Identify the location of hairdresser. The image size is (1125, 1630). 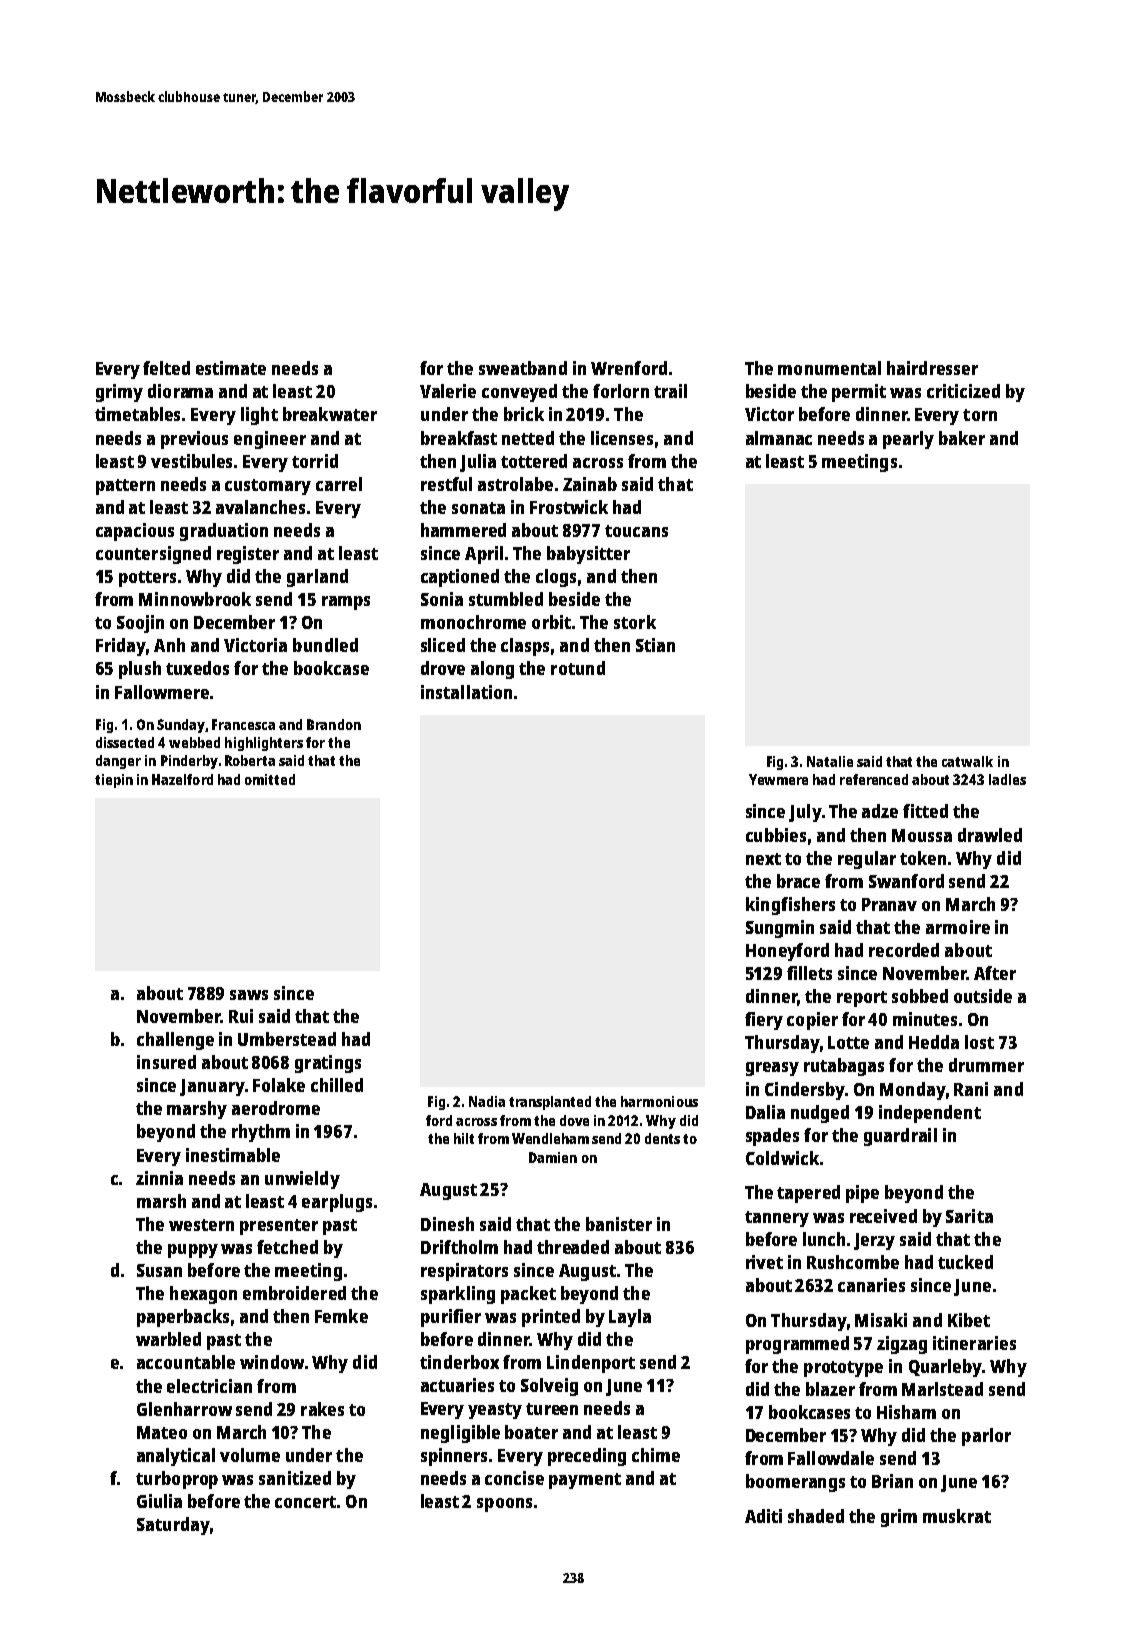
(932, 368).
